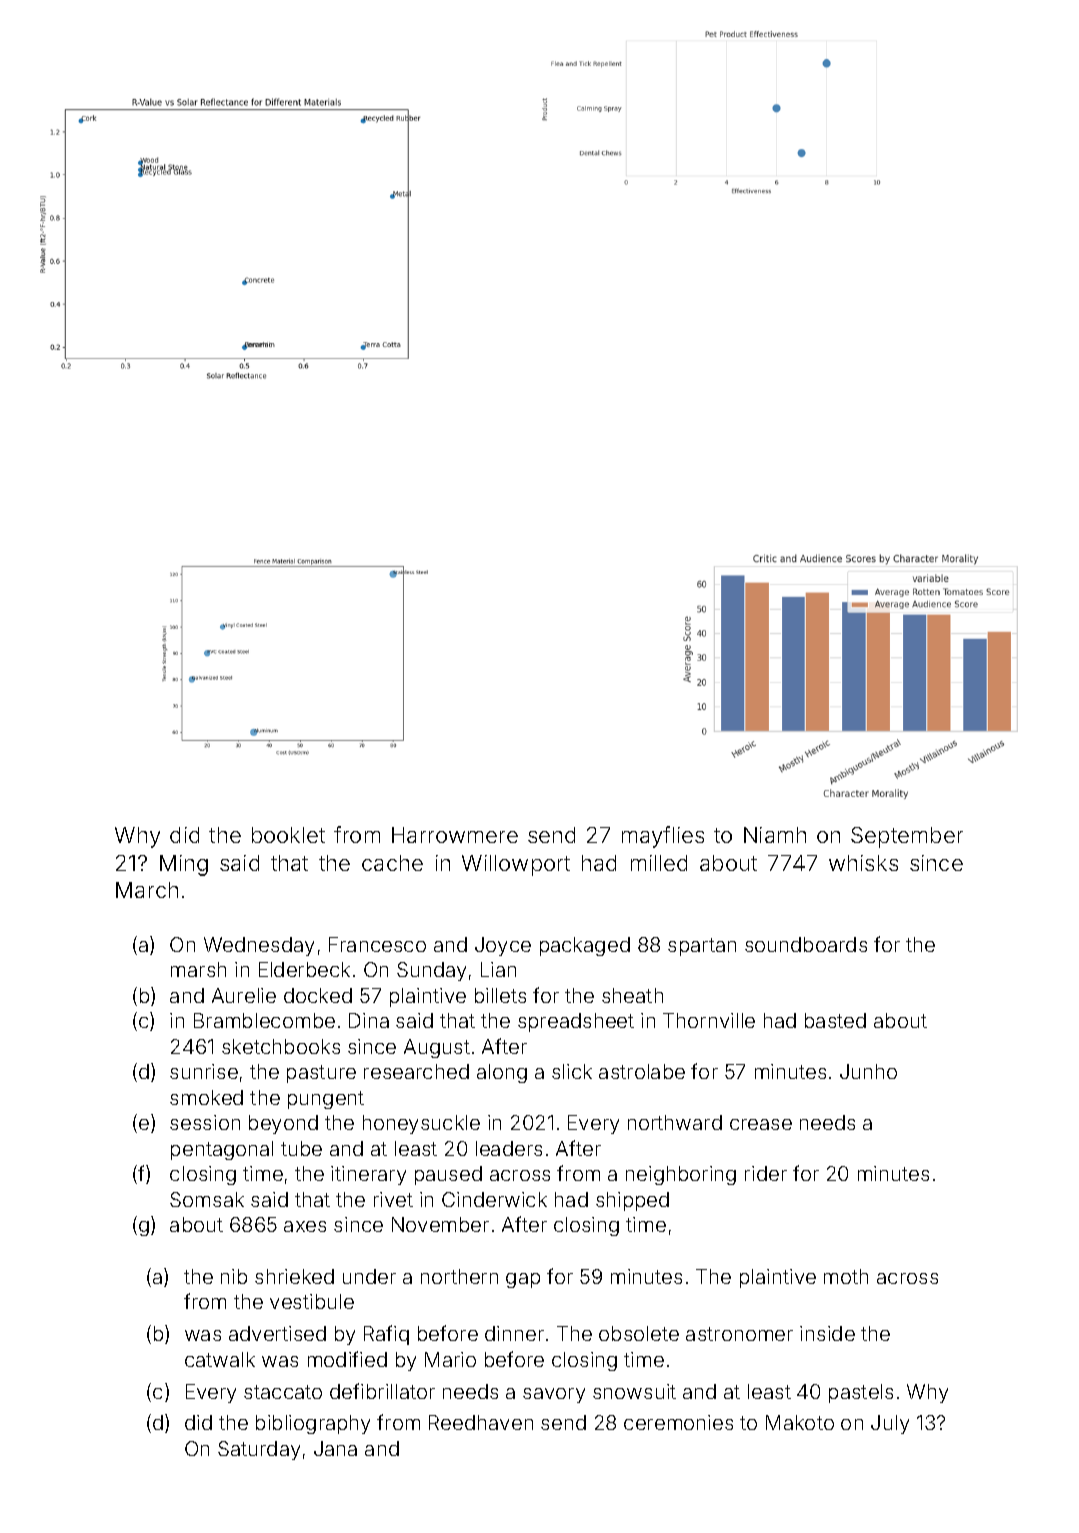 This screenshot has width=1079, height=1533. I want to click on Makoto, so click(800, 1422).
